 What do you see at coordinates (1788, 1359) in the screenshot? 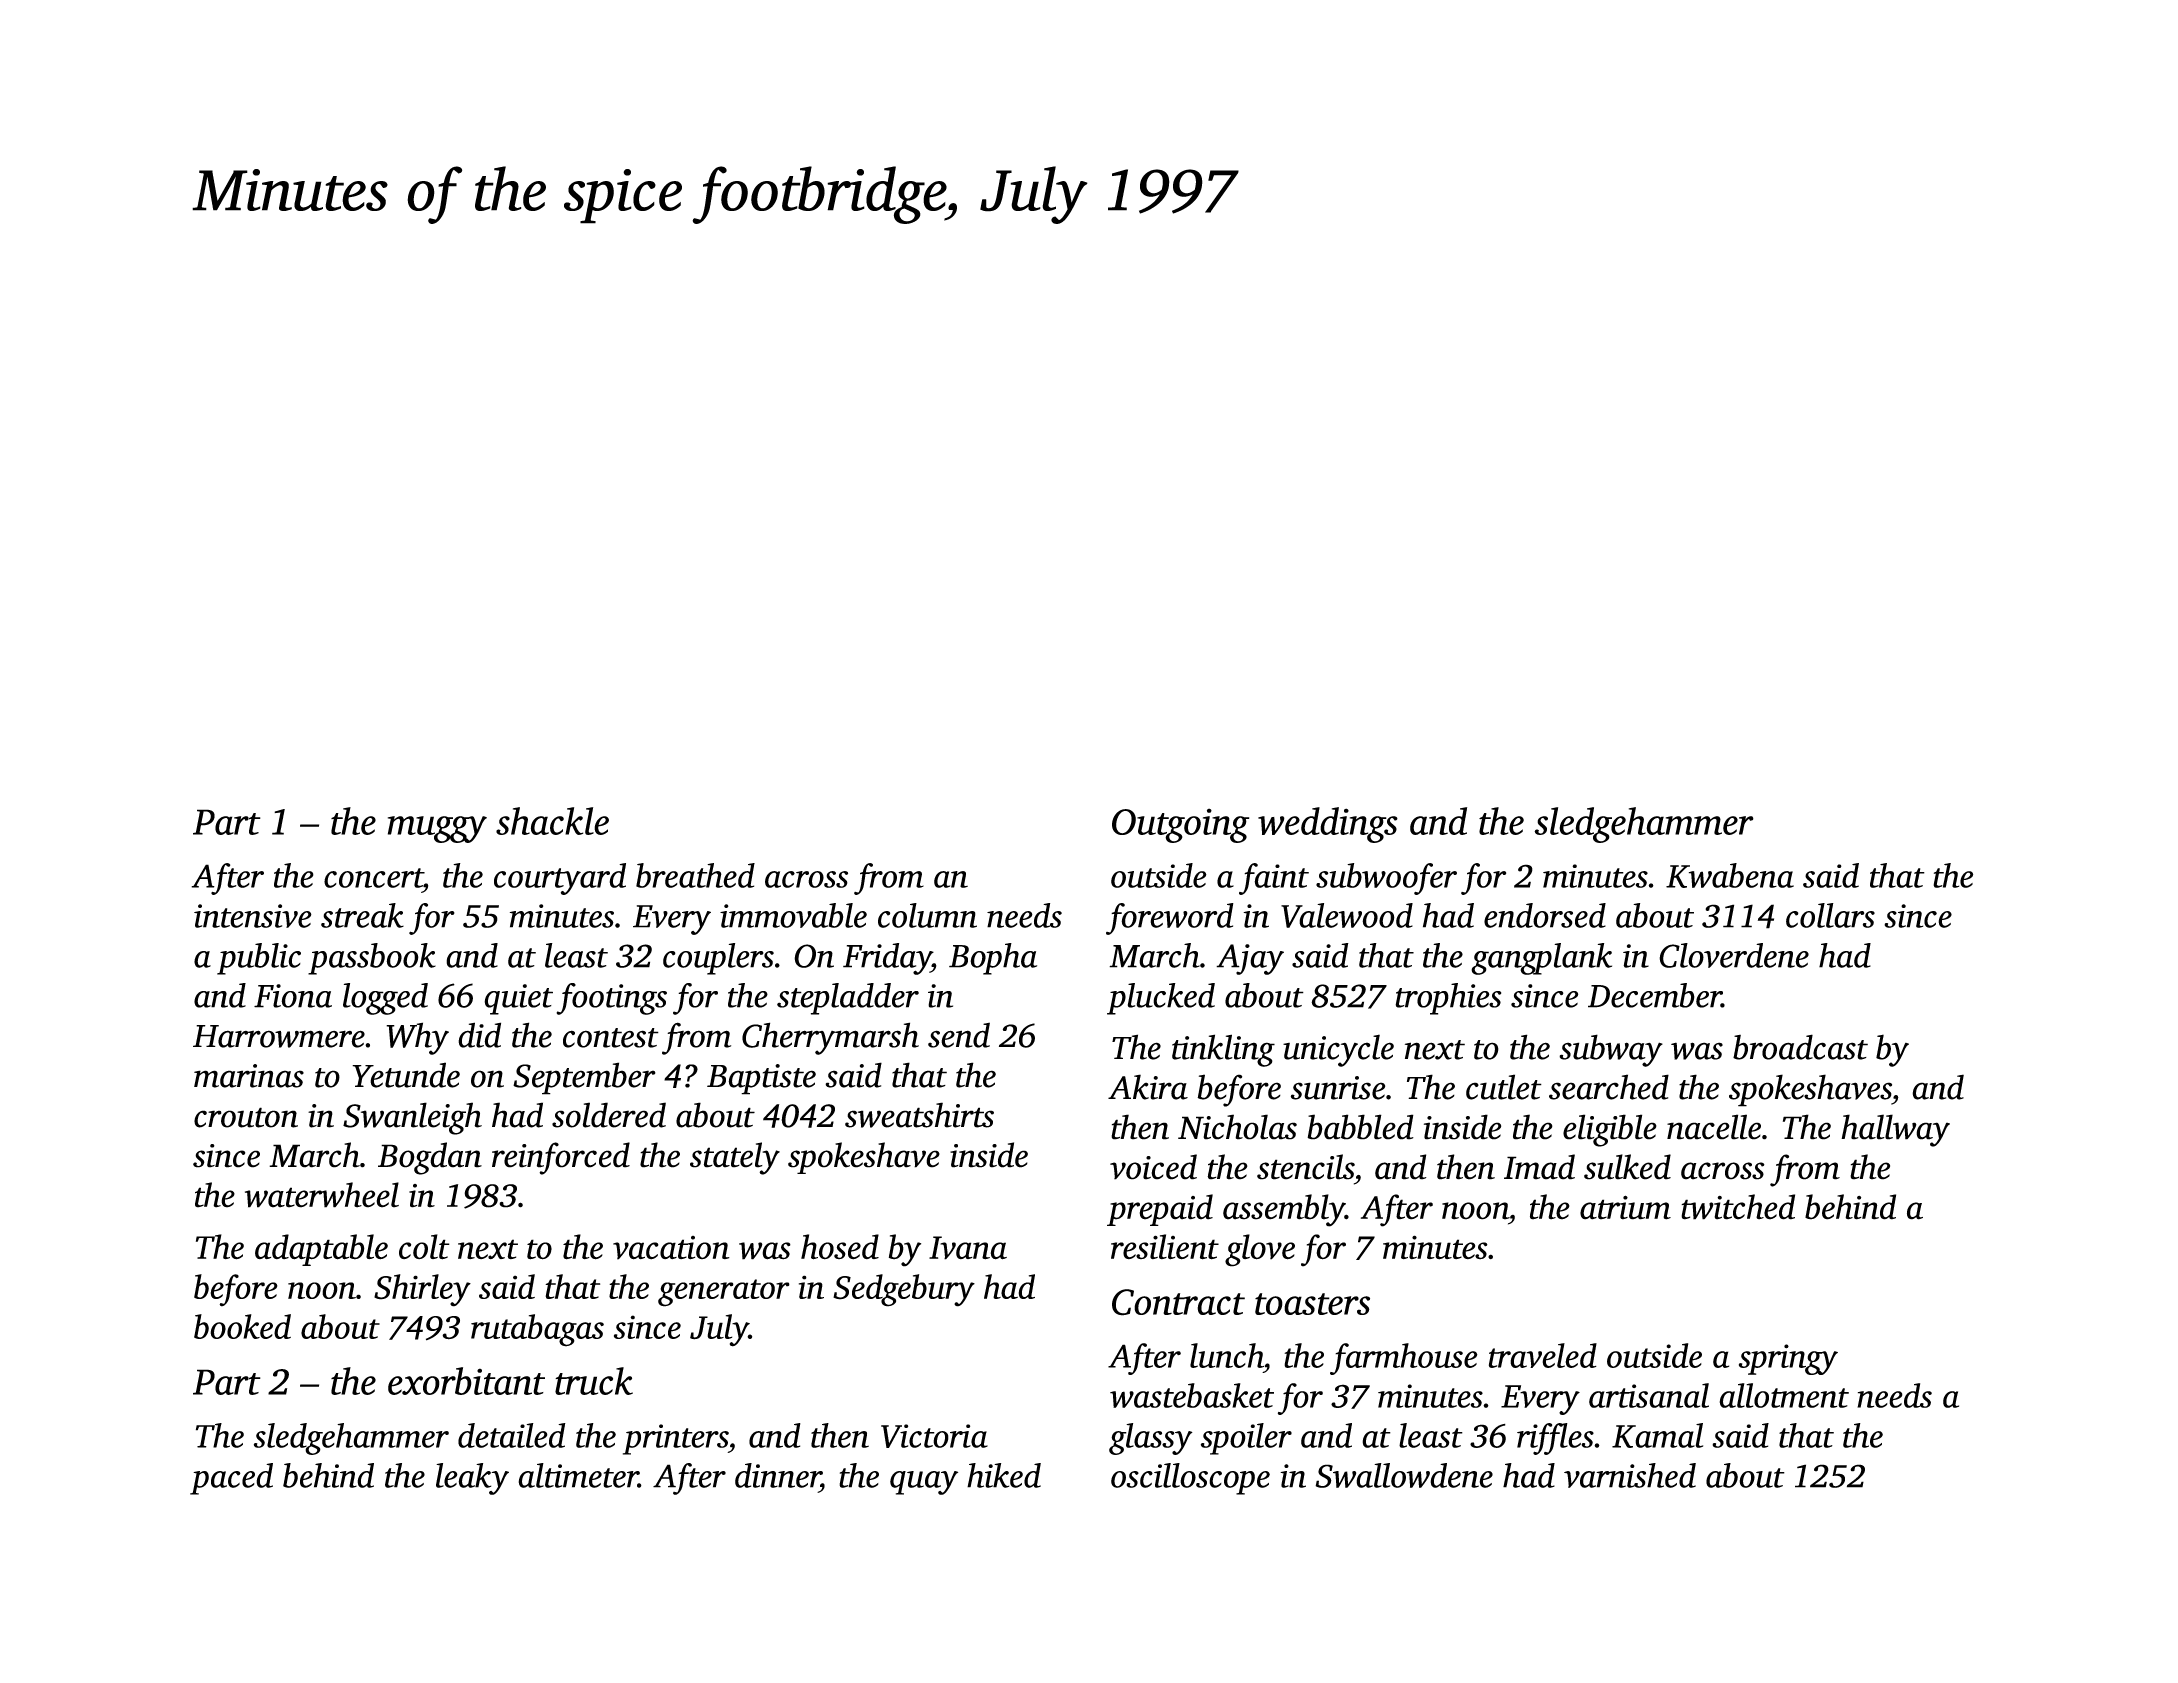
I see `springy` at bounding box center [1788, 1359].
